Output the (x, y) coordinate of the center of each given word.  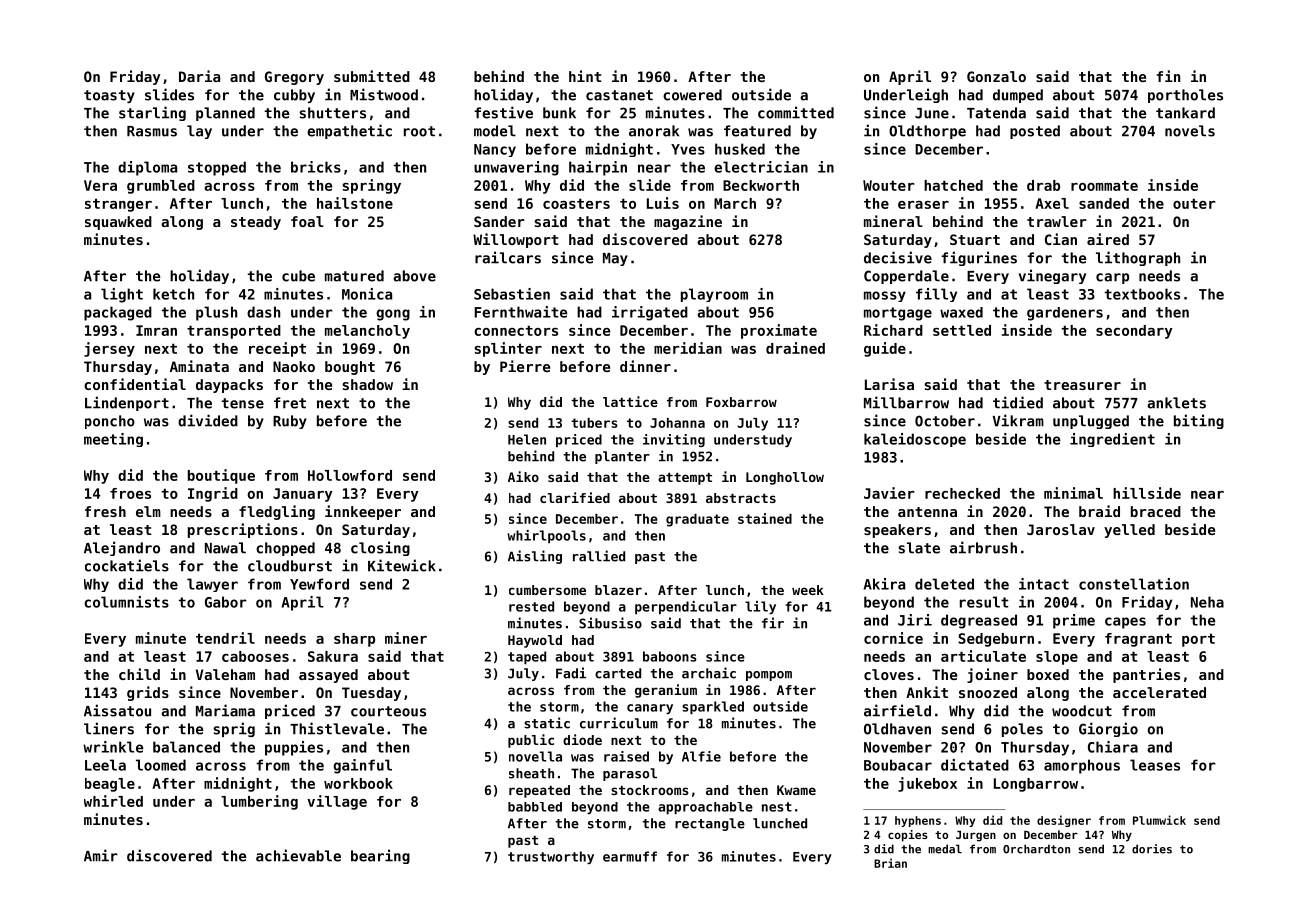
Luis (663, 203)
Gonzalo (996, 76)
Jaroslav (1061, 529)
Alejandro (122, 548)
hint (585, 76)
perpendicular (686, 607)
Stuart (975, 239)
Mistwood (384, 94)
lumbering (259, 802)
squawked (118, 223)
